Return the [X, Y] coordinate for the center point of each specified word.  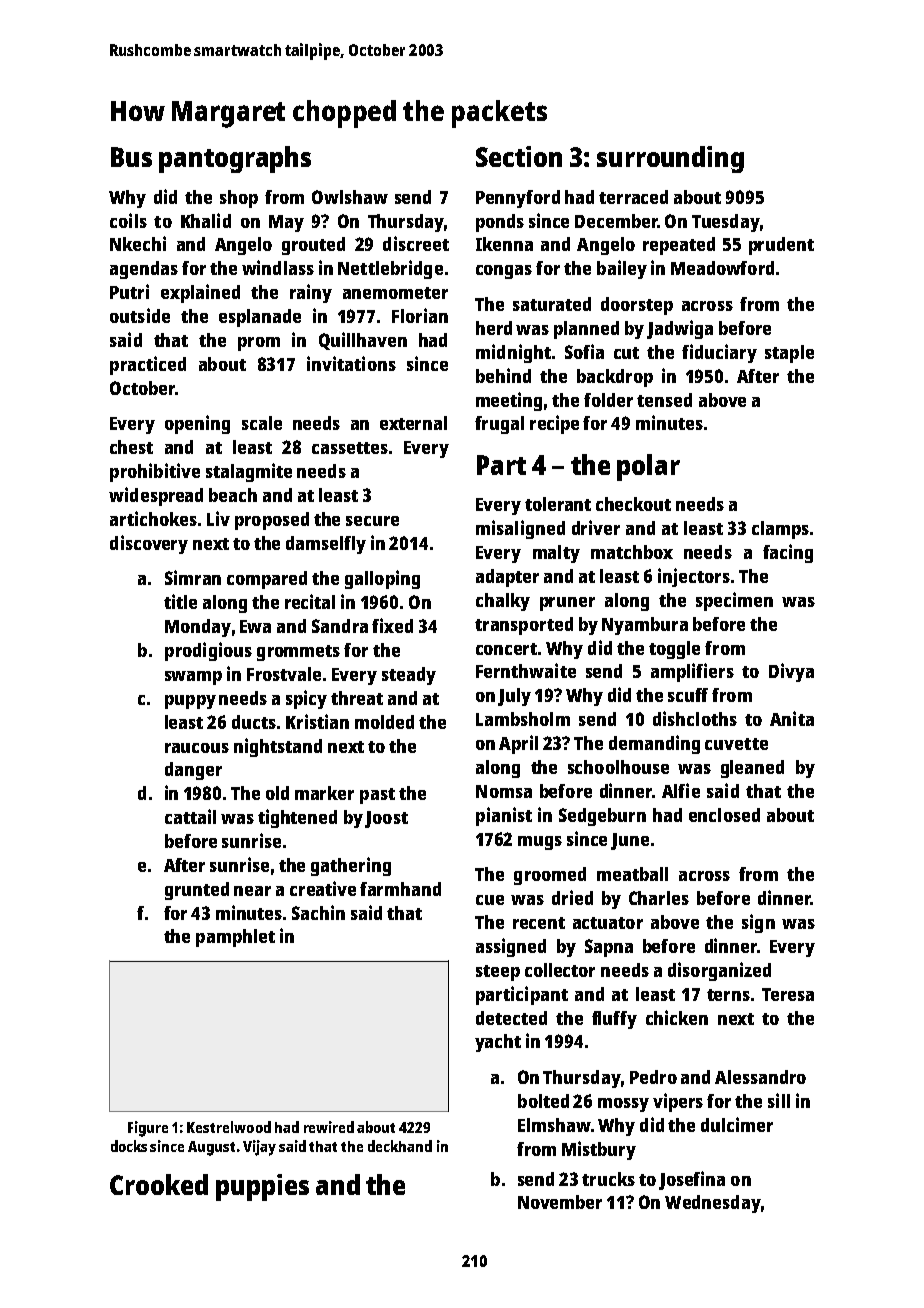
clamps [780, 530]
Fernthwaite [526, 670]
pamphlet [235, 938]
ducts [254, 722]
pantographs [235, 159]
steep [498, 973]
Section [519, 156]
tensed [664, 400]
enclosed [724, 815]
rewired [329, 1127]
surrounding [670, 159]
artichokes [153, 518]
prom [259, 344]
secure [372, 521]
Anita [792, 718]
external [413, 423]
